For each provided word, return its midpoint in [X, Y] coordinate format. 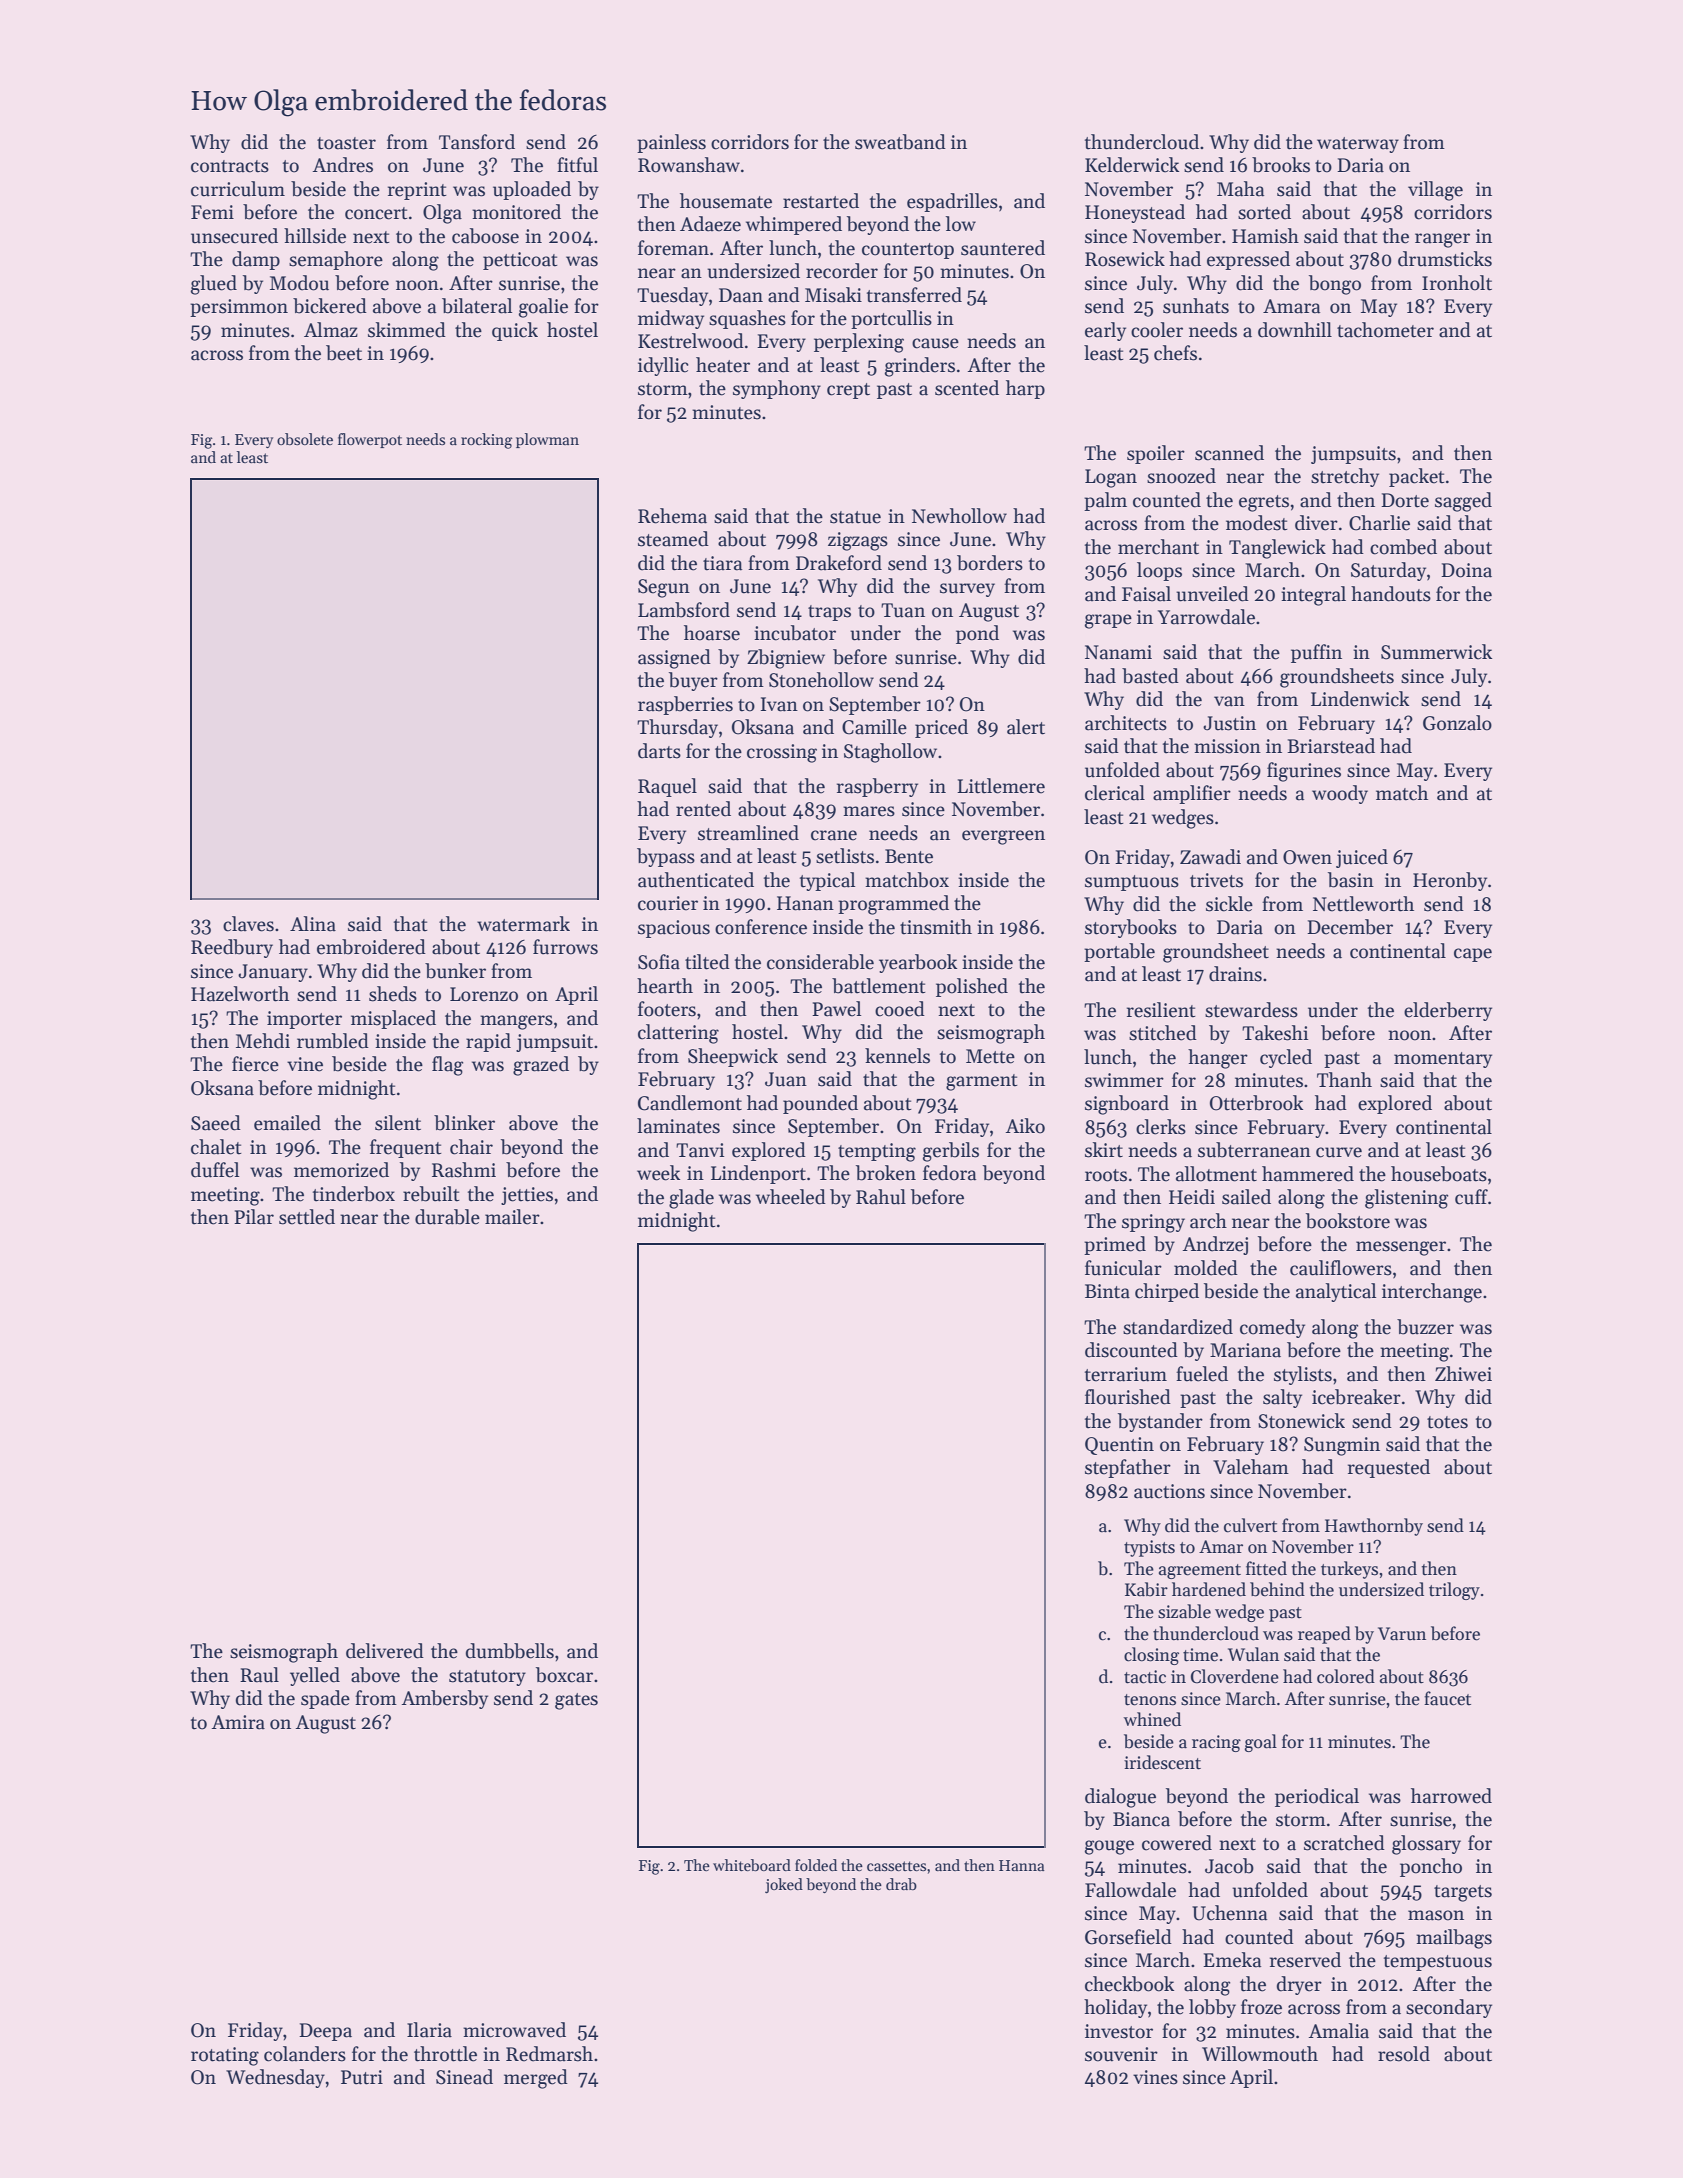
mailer [512, 1217]
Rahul [881, 1197]
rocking [487, 441]
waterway [1358, 145]
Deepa [325, 2032]
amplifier [1192, 794]
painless [671, 143]
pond [977, 634]
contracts [230, 166]
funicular [1123, 1268]
